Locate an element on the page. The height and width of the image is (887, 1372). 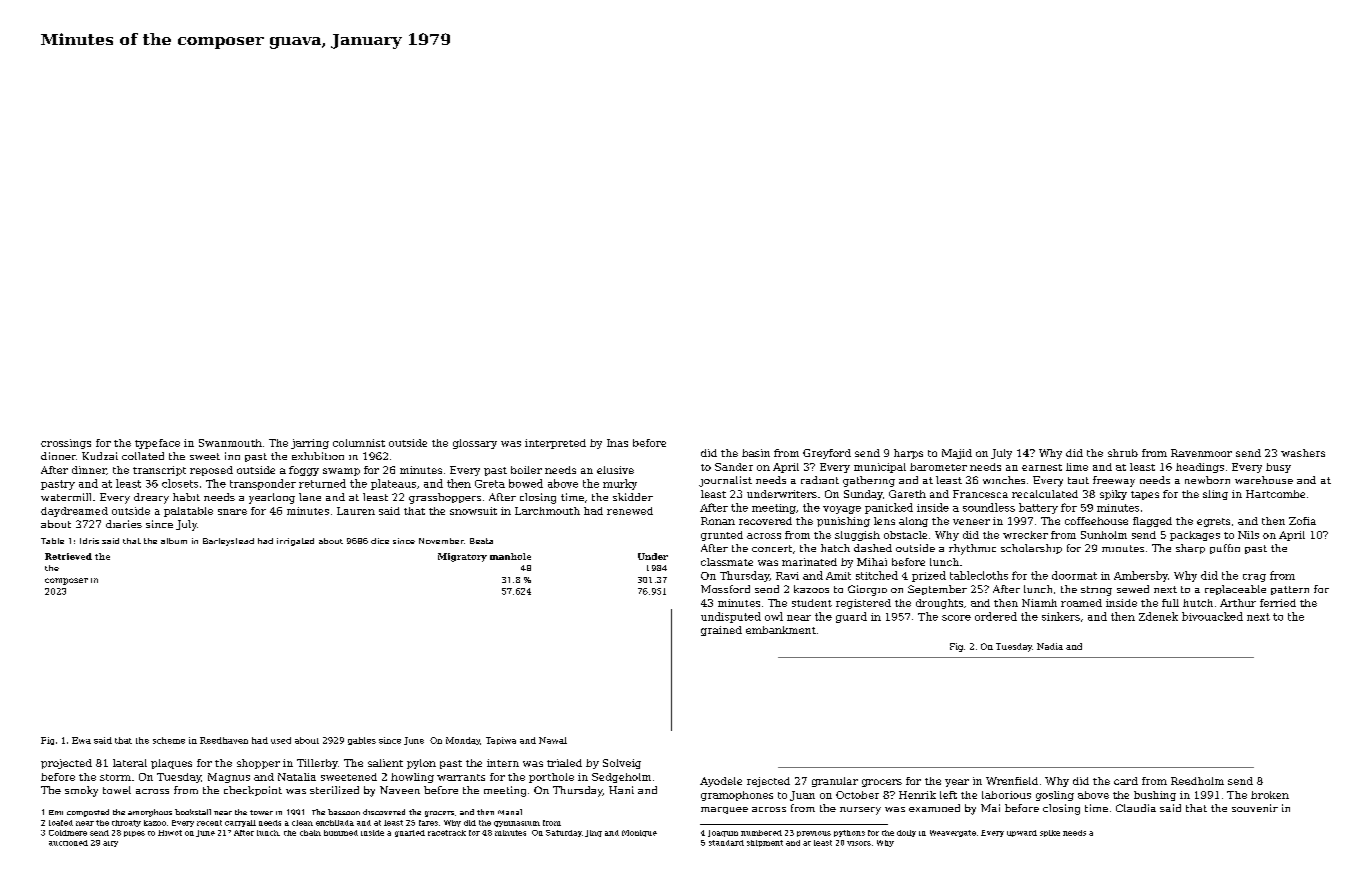
bivouacked is located at coordinates (1212, 616).
